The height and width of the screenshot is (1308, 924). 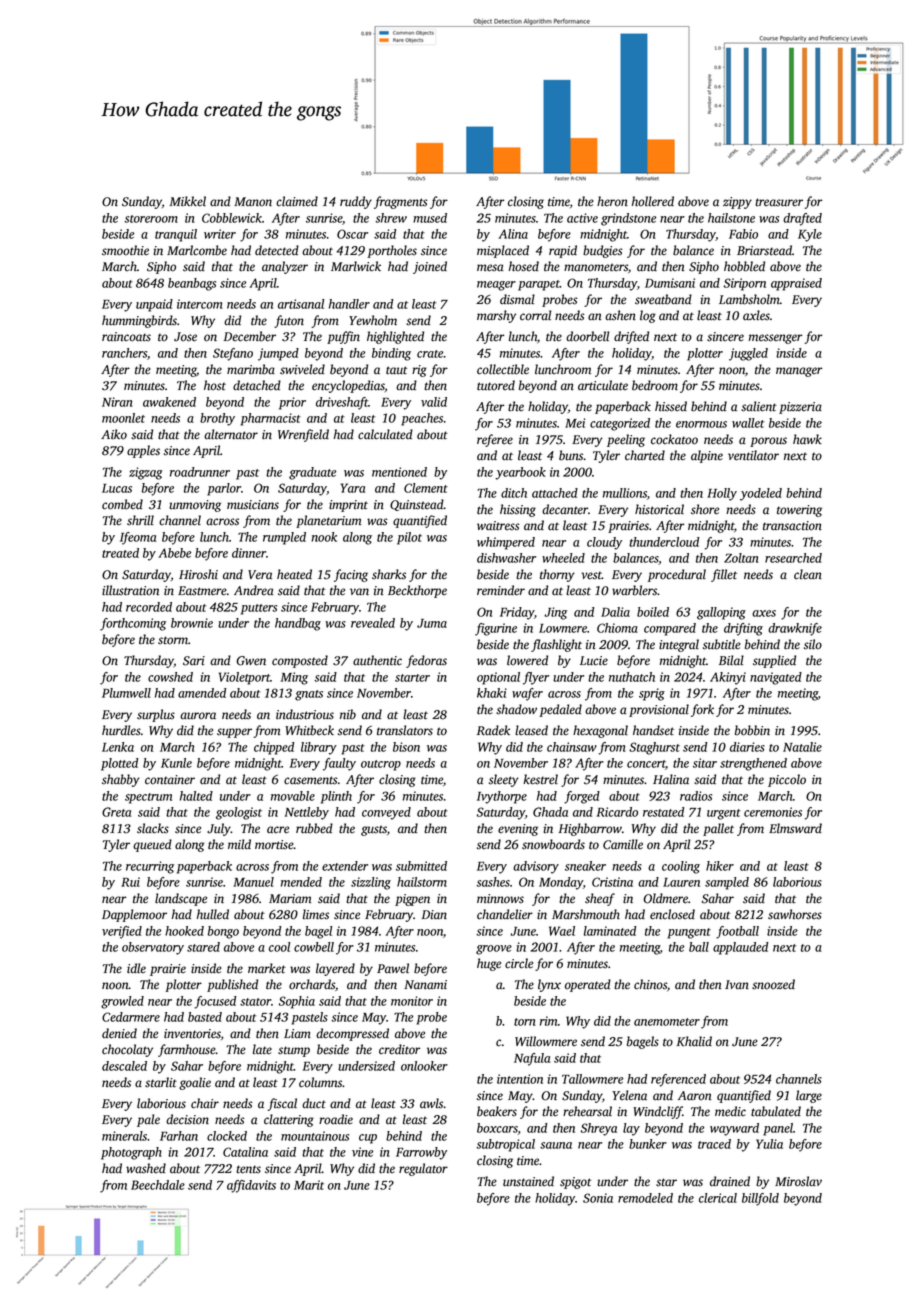 I want to click on fillet, so click(x=724, y=575).
